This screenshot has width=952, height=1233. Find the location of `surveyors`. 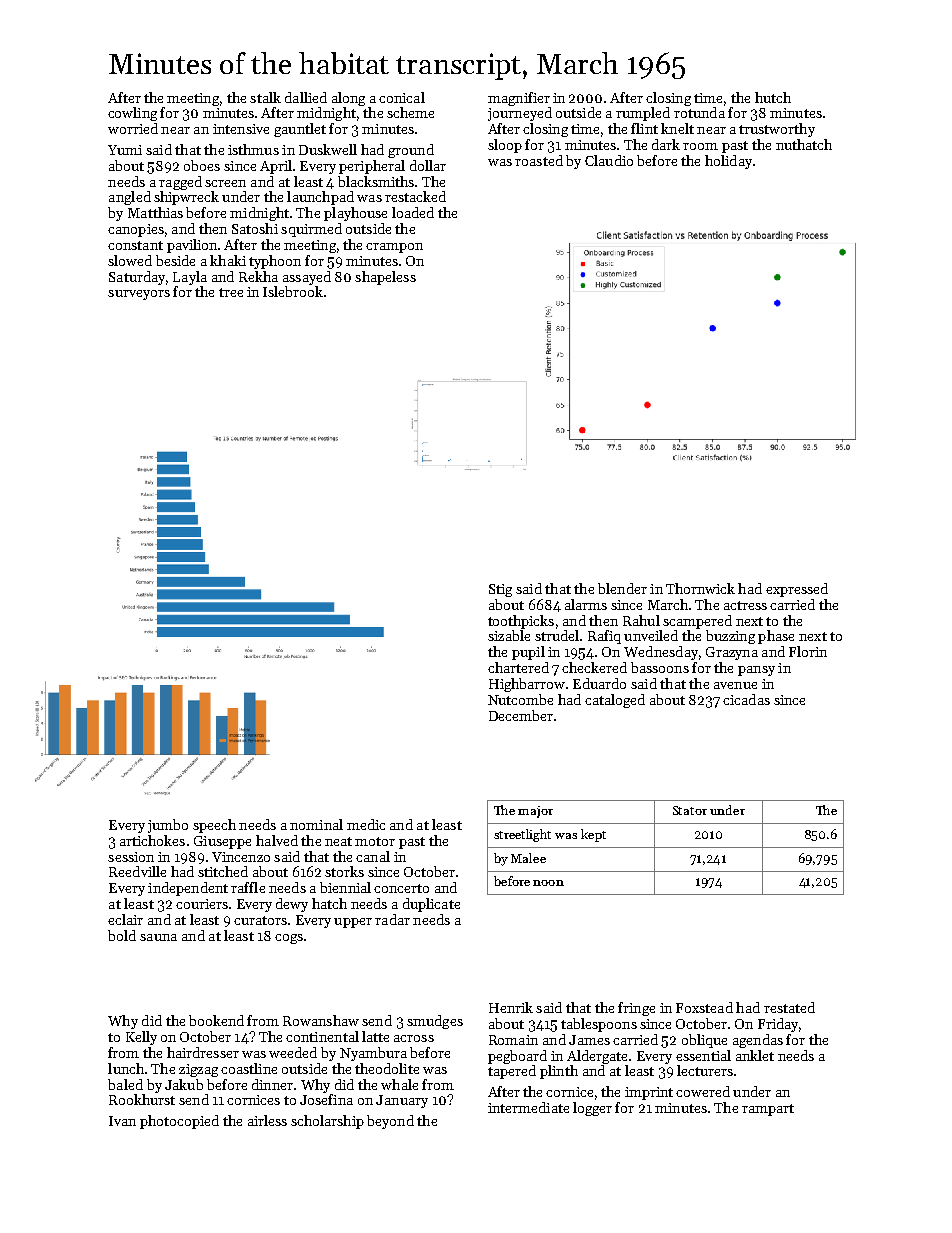

surveyors is located at coordinates (139, 295).
